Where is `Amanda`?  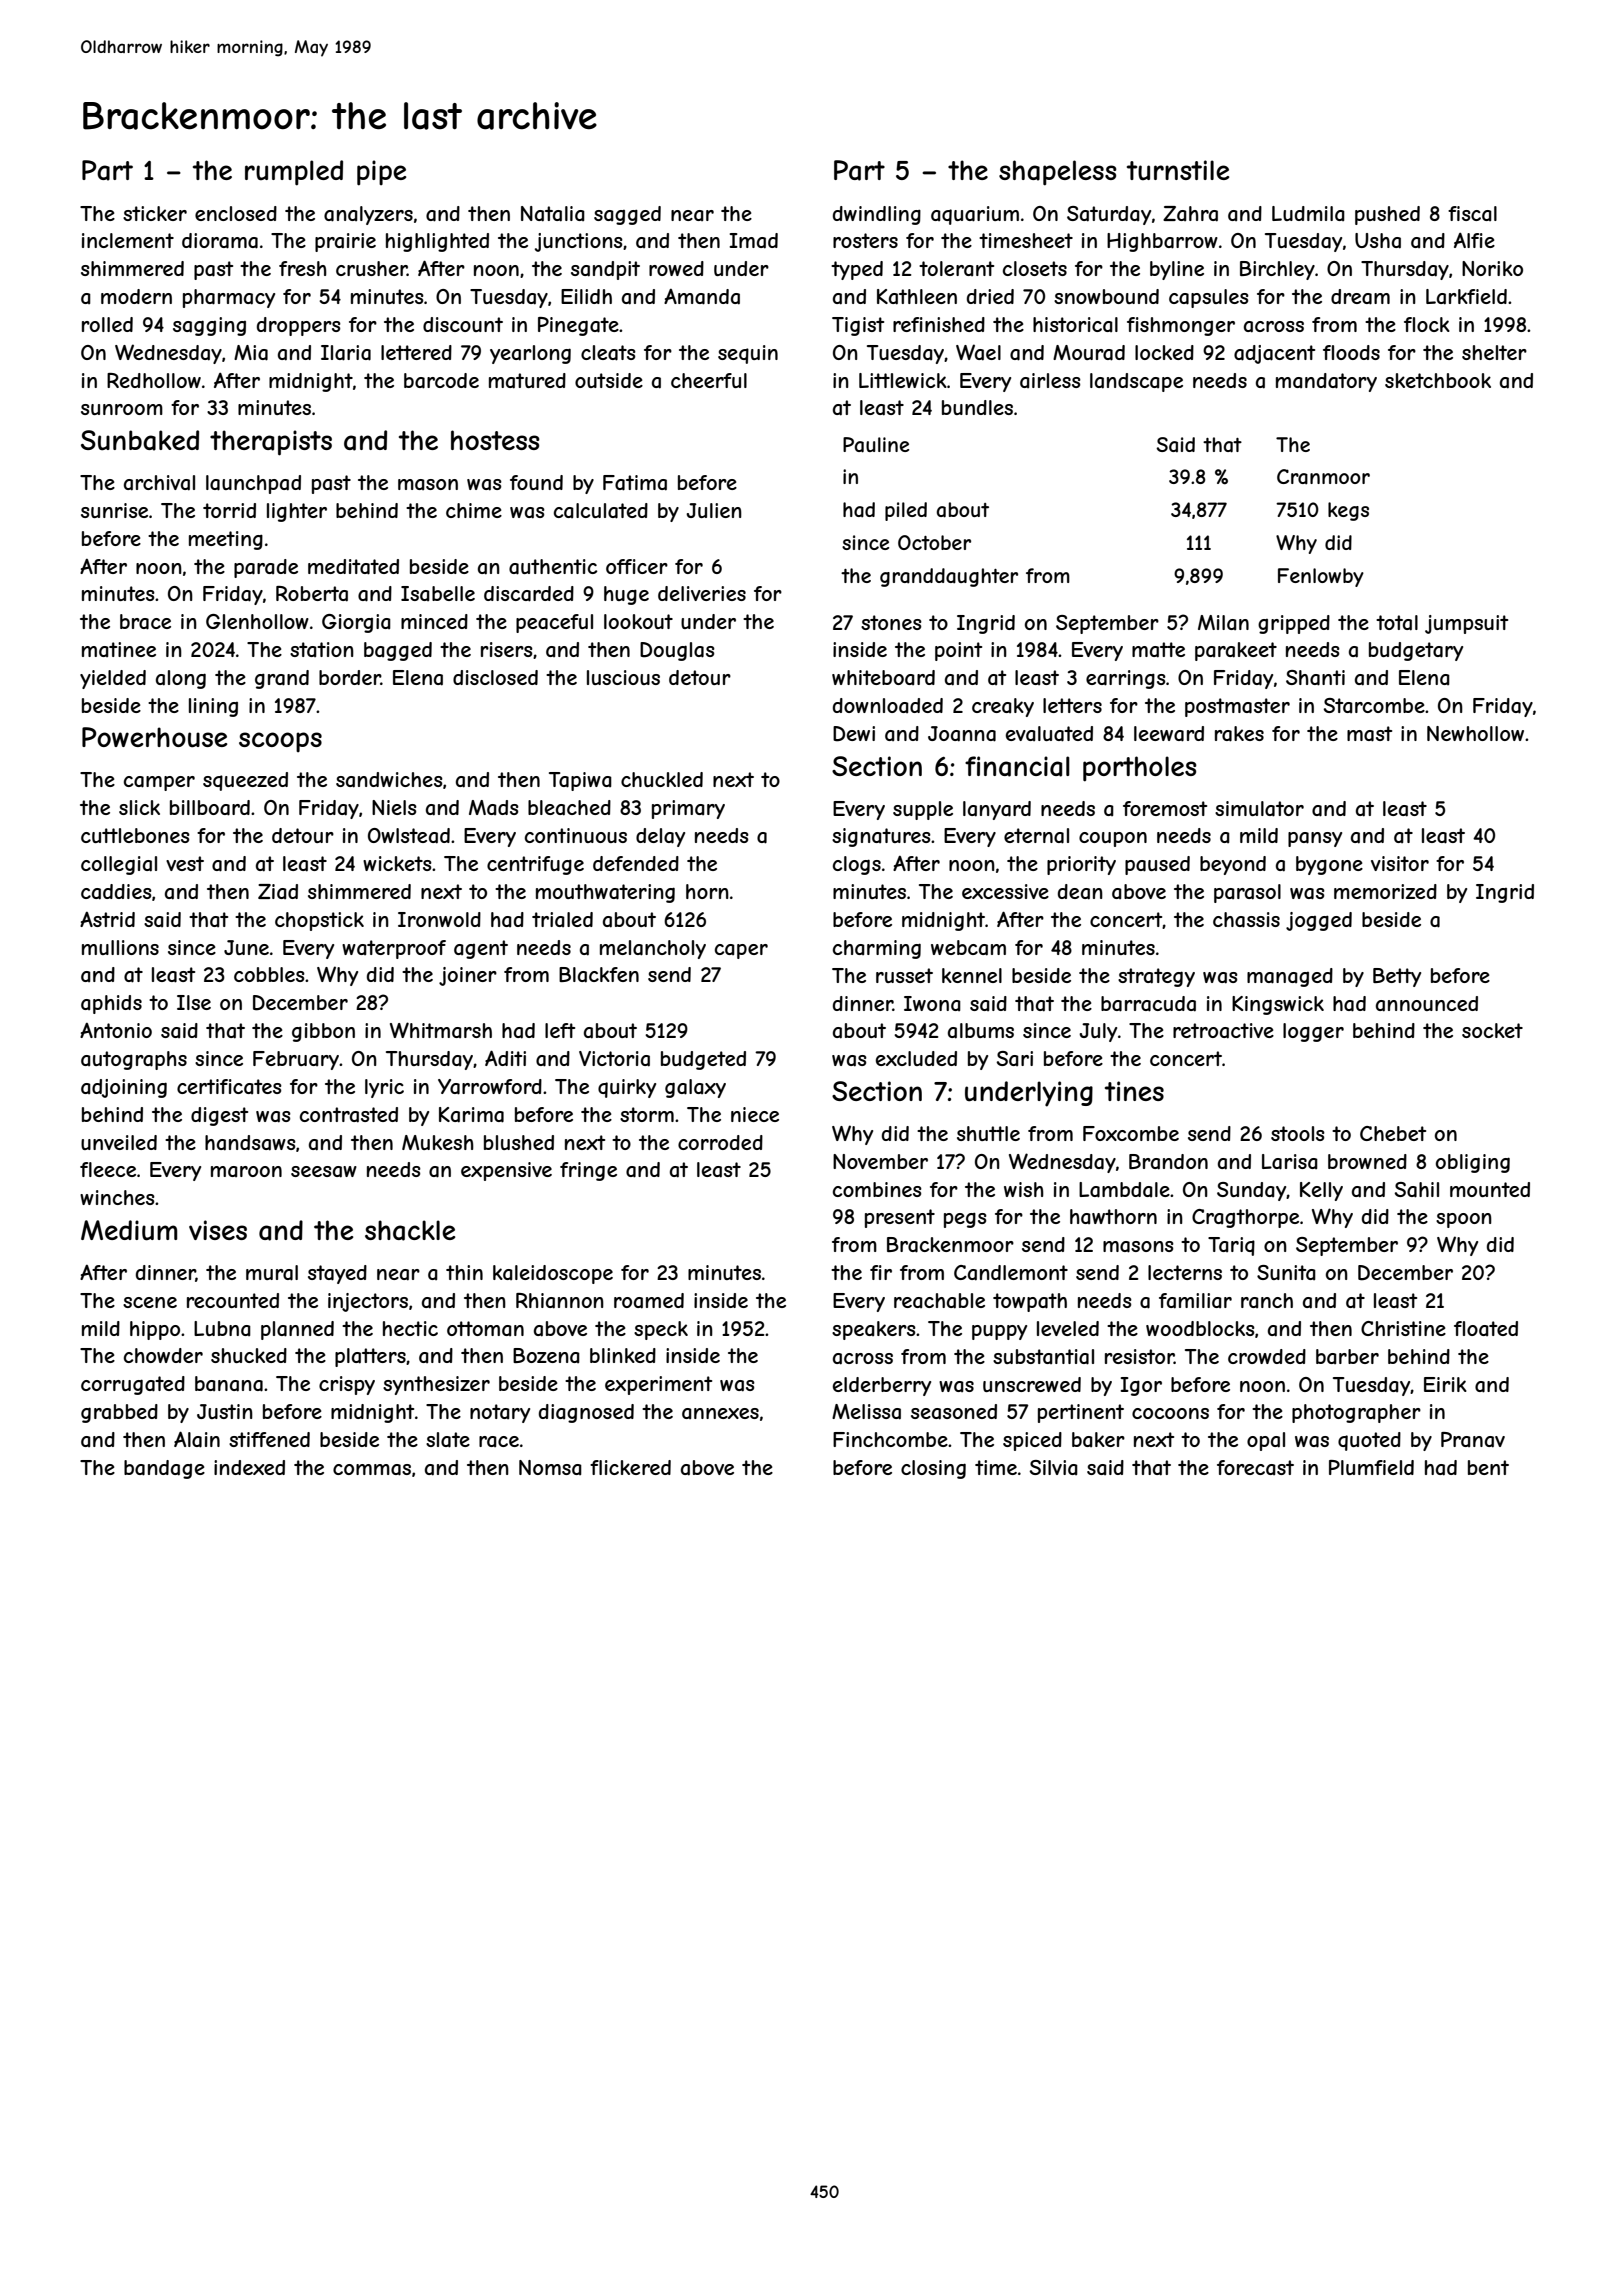 Amanda is located at coordinates (702, 297).
